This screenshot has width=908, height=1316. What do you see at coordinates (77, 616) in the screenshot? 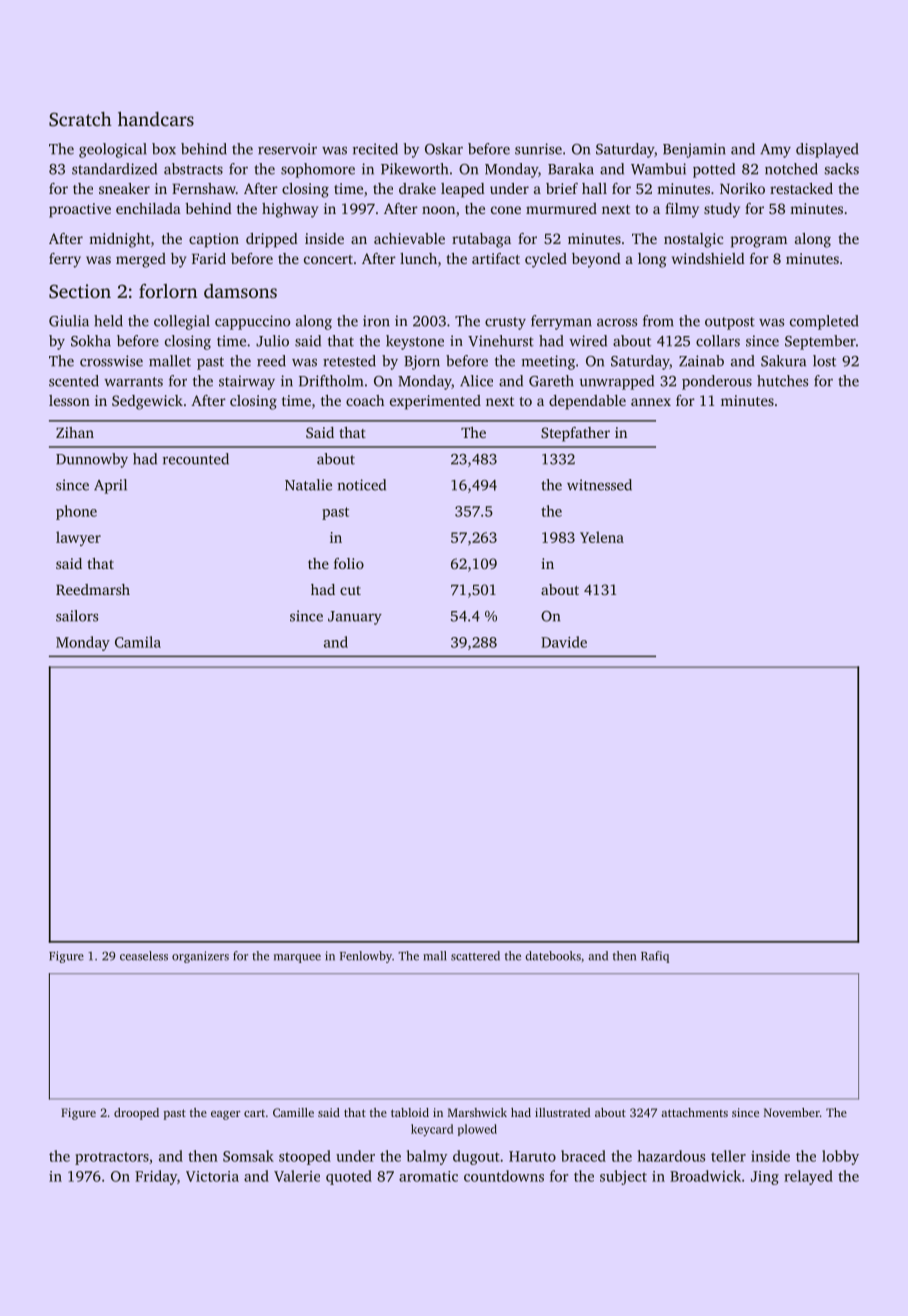
I see `sailors` at bounding box center [77, 616].
